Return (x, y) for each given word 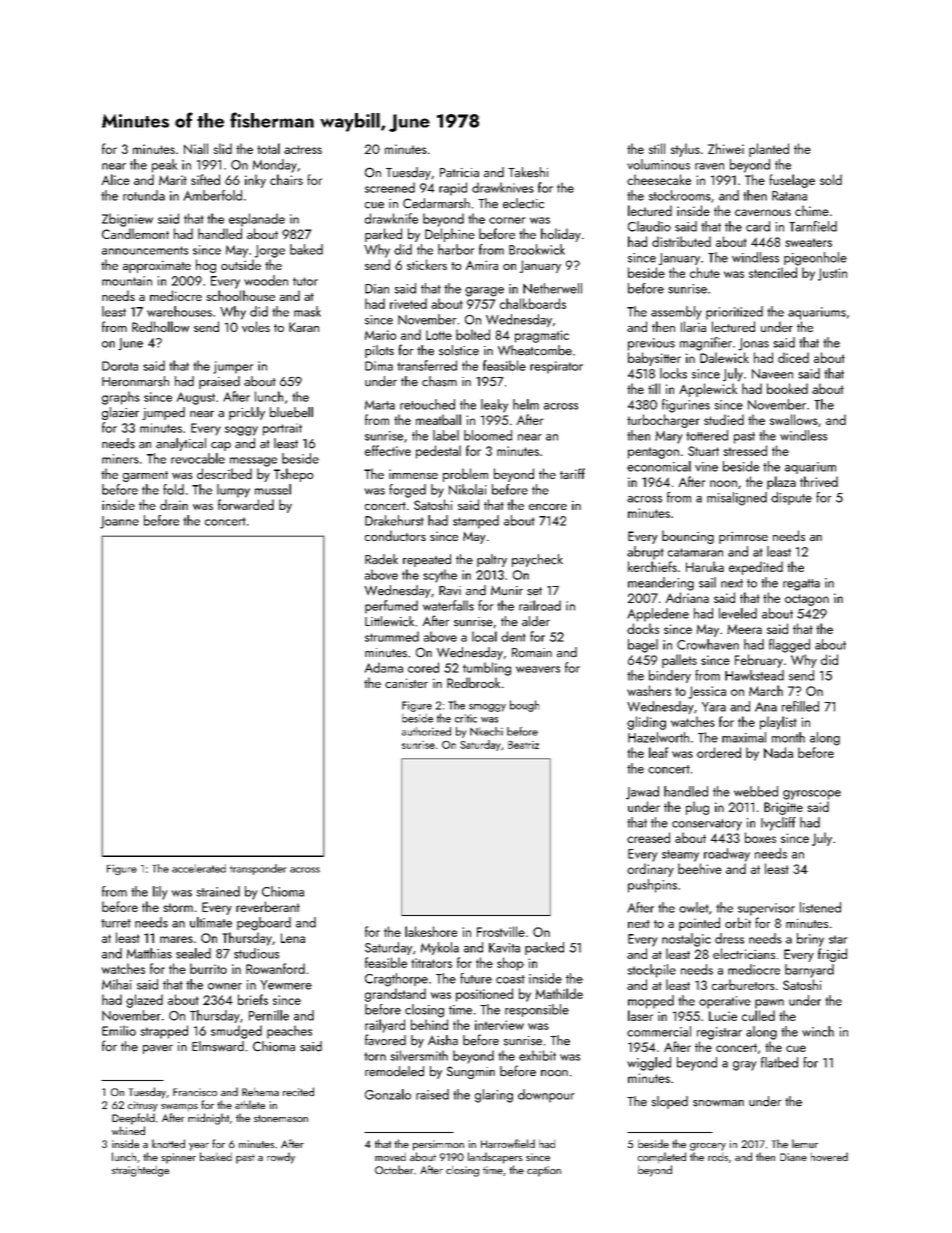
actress (303, 149)
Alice (115, 179)
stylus (685, 150)
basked (216, 1156)
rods (718, 1157)
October (394, 1169)
